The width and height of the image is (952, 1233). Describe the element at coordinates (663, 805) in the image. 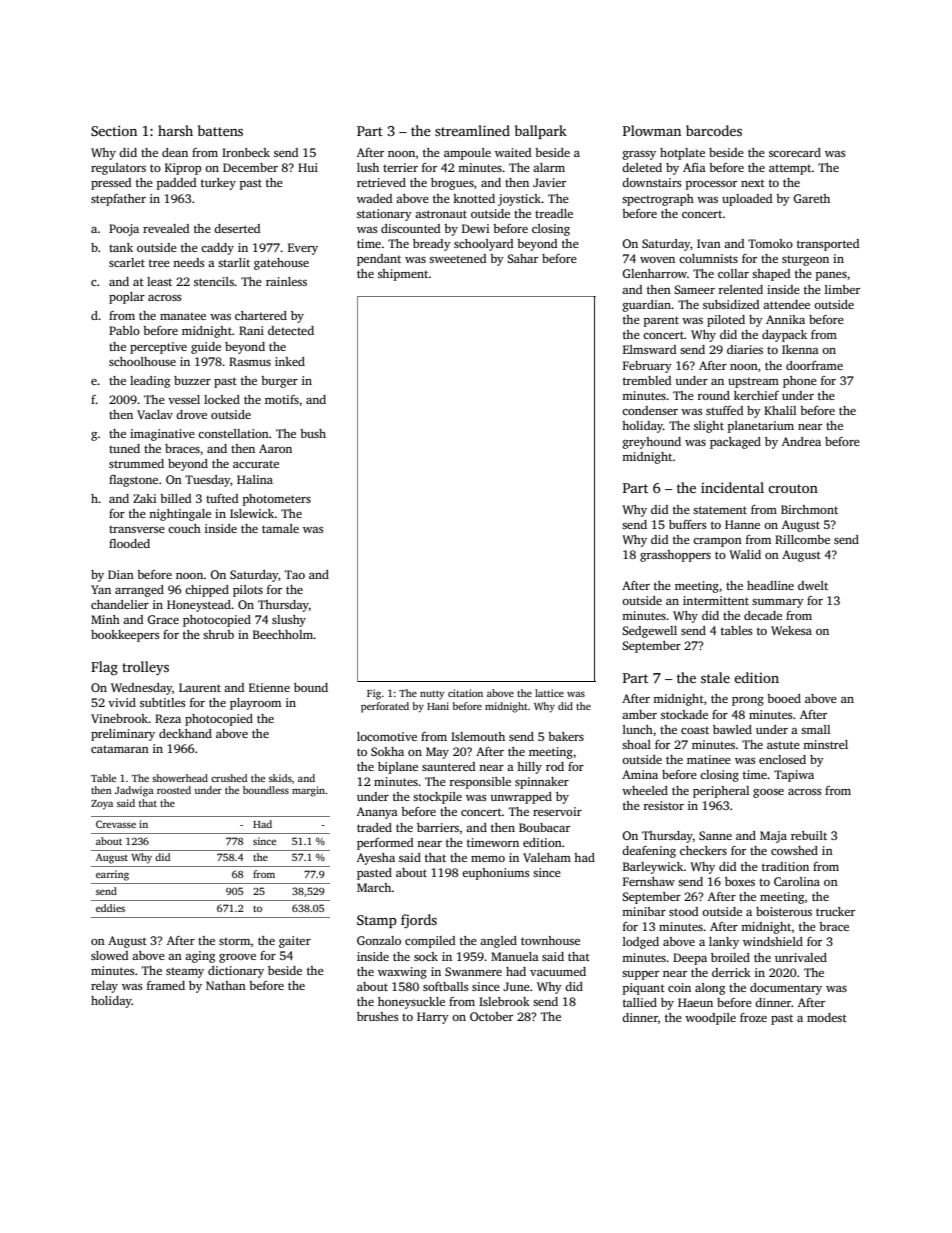

I see `resistor` at that location.
